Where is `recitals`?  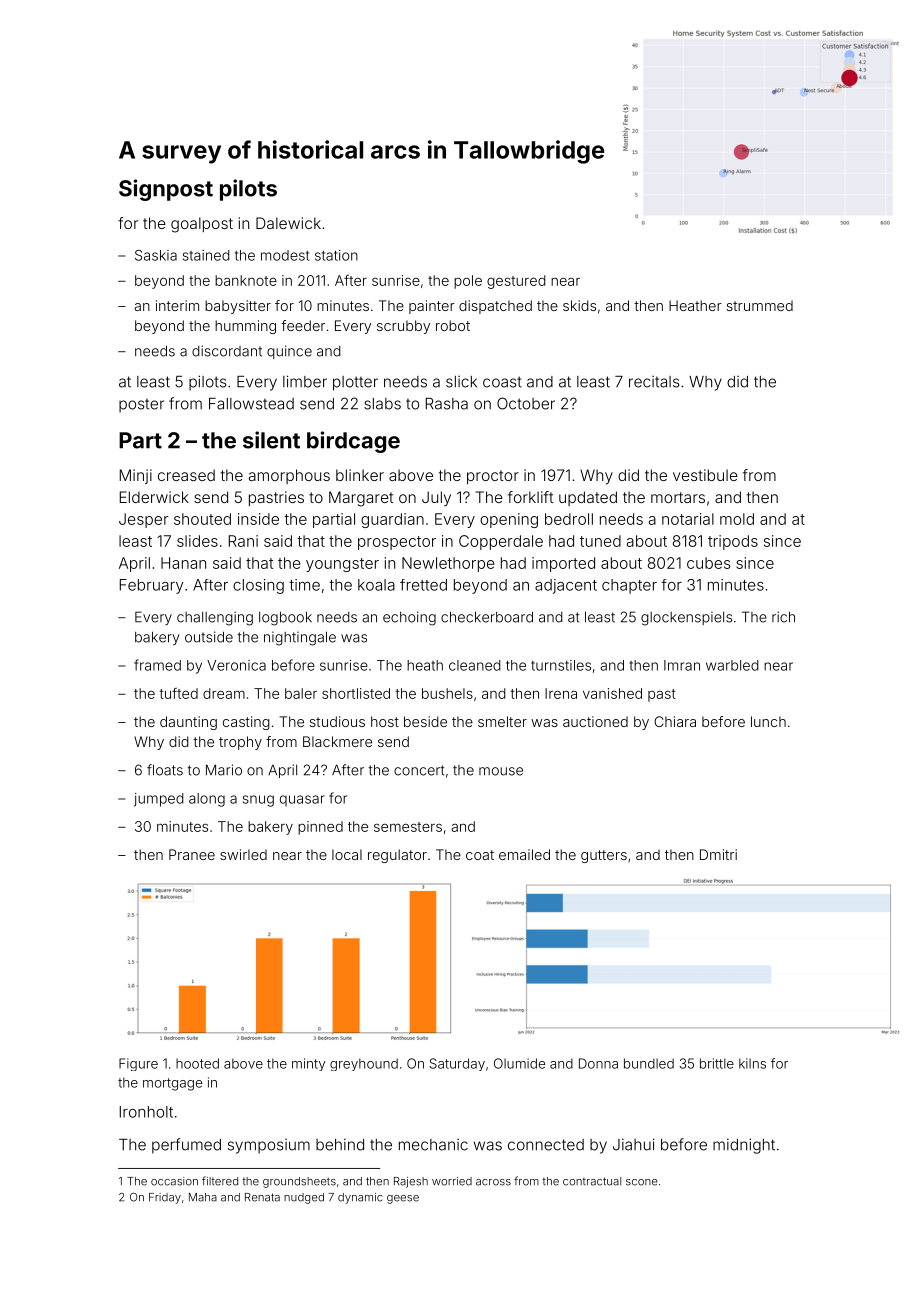 recitals is located at coordinates (654, 382).
